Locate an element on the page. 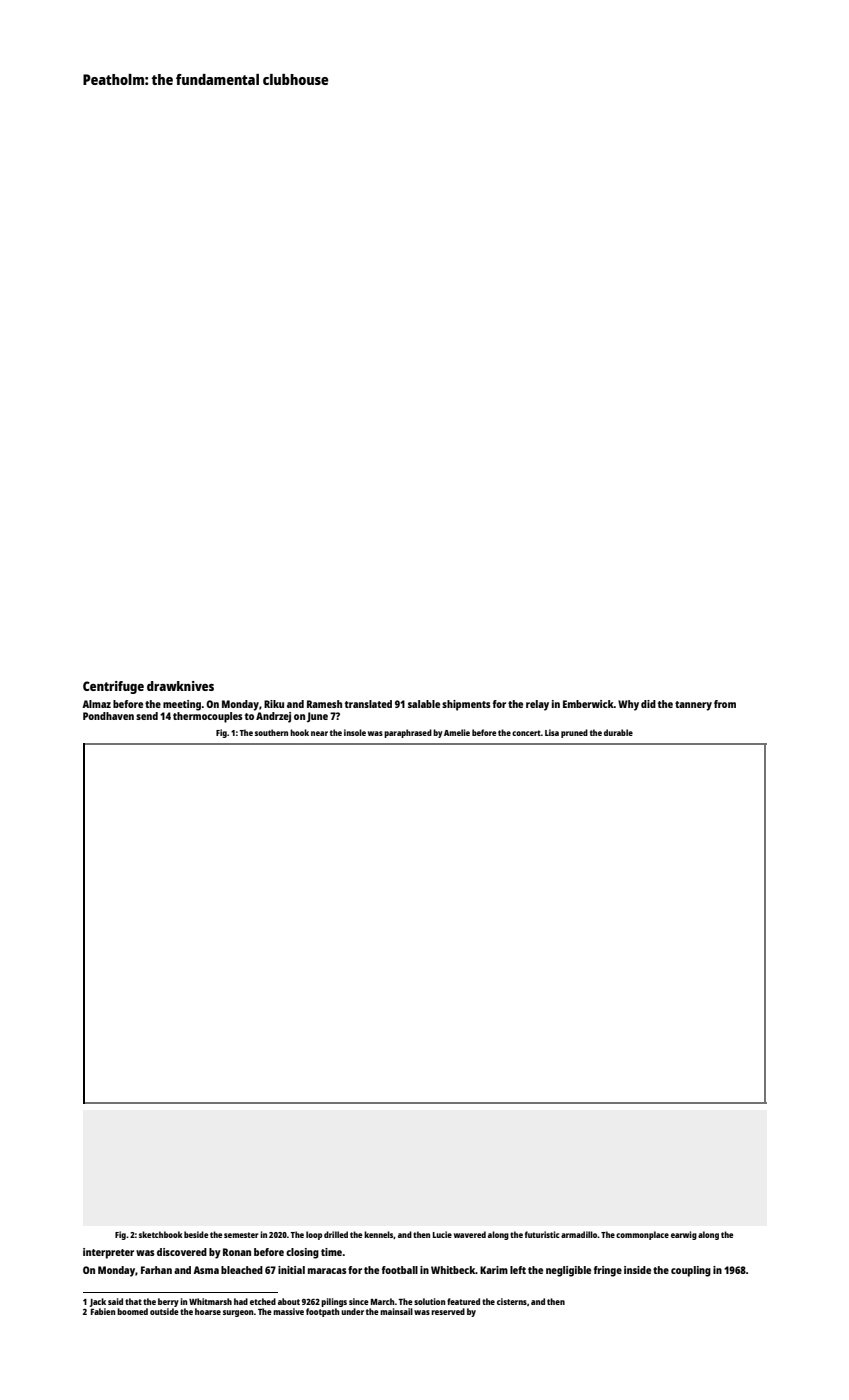 Image resolution: width=849 pixels, height=1400 pixels. Lucie is located at coordinates (442, 1234).
